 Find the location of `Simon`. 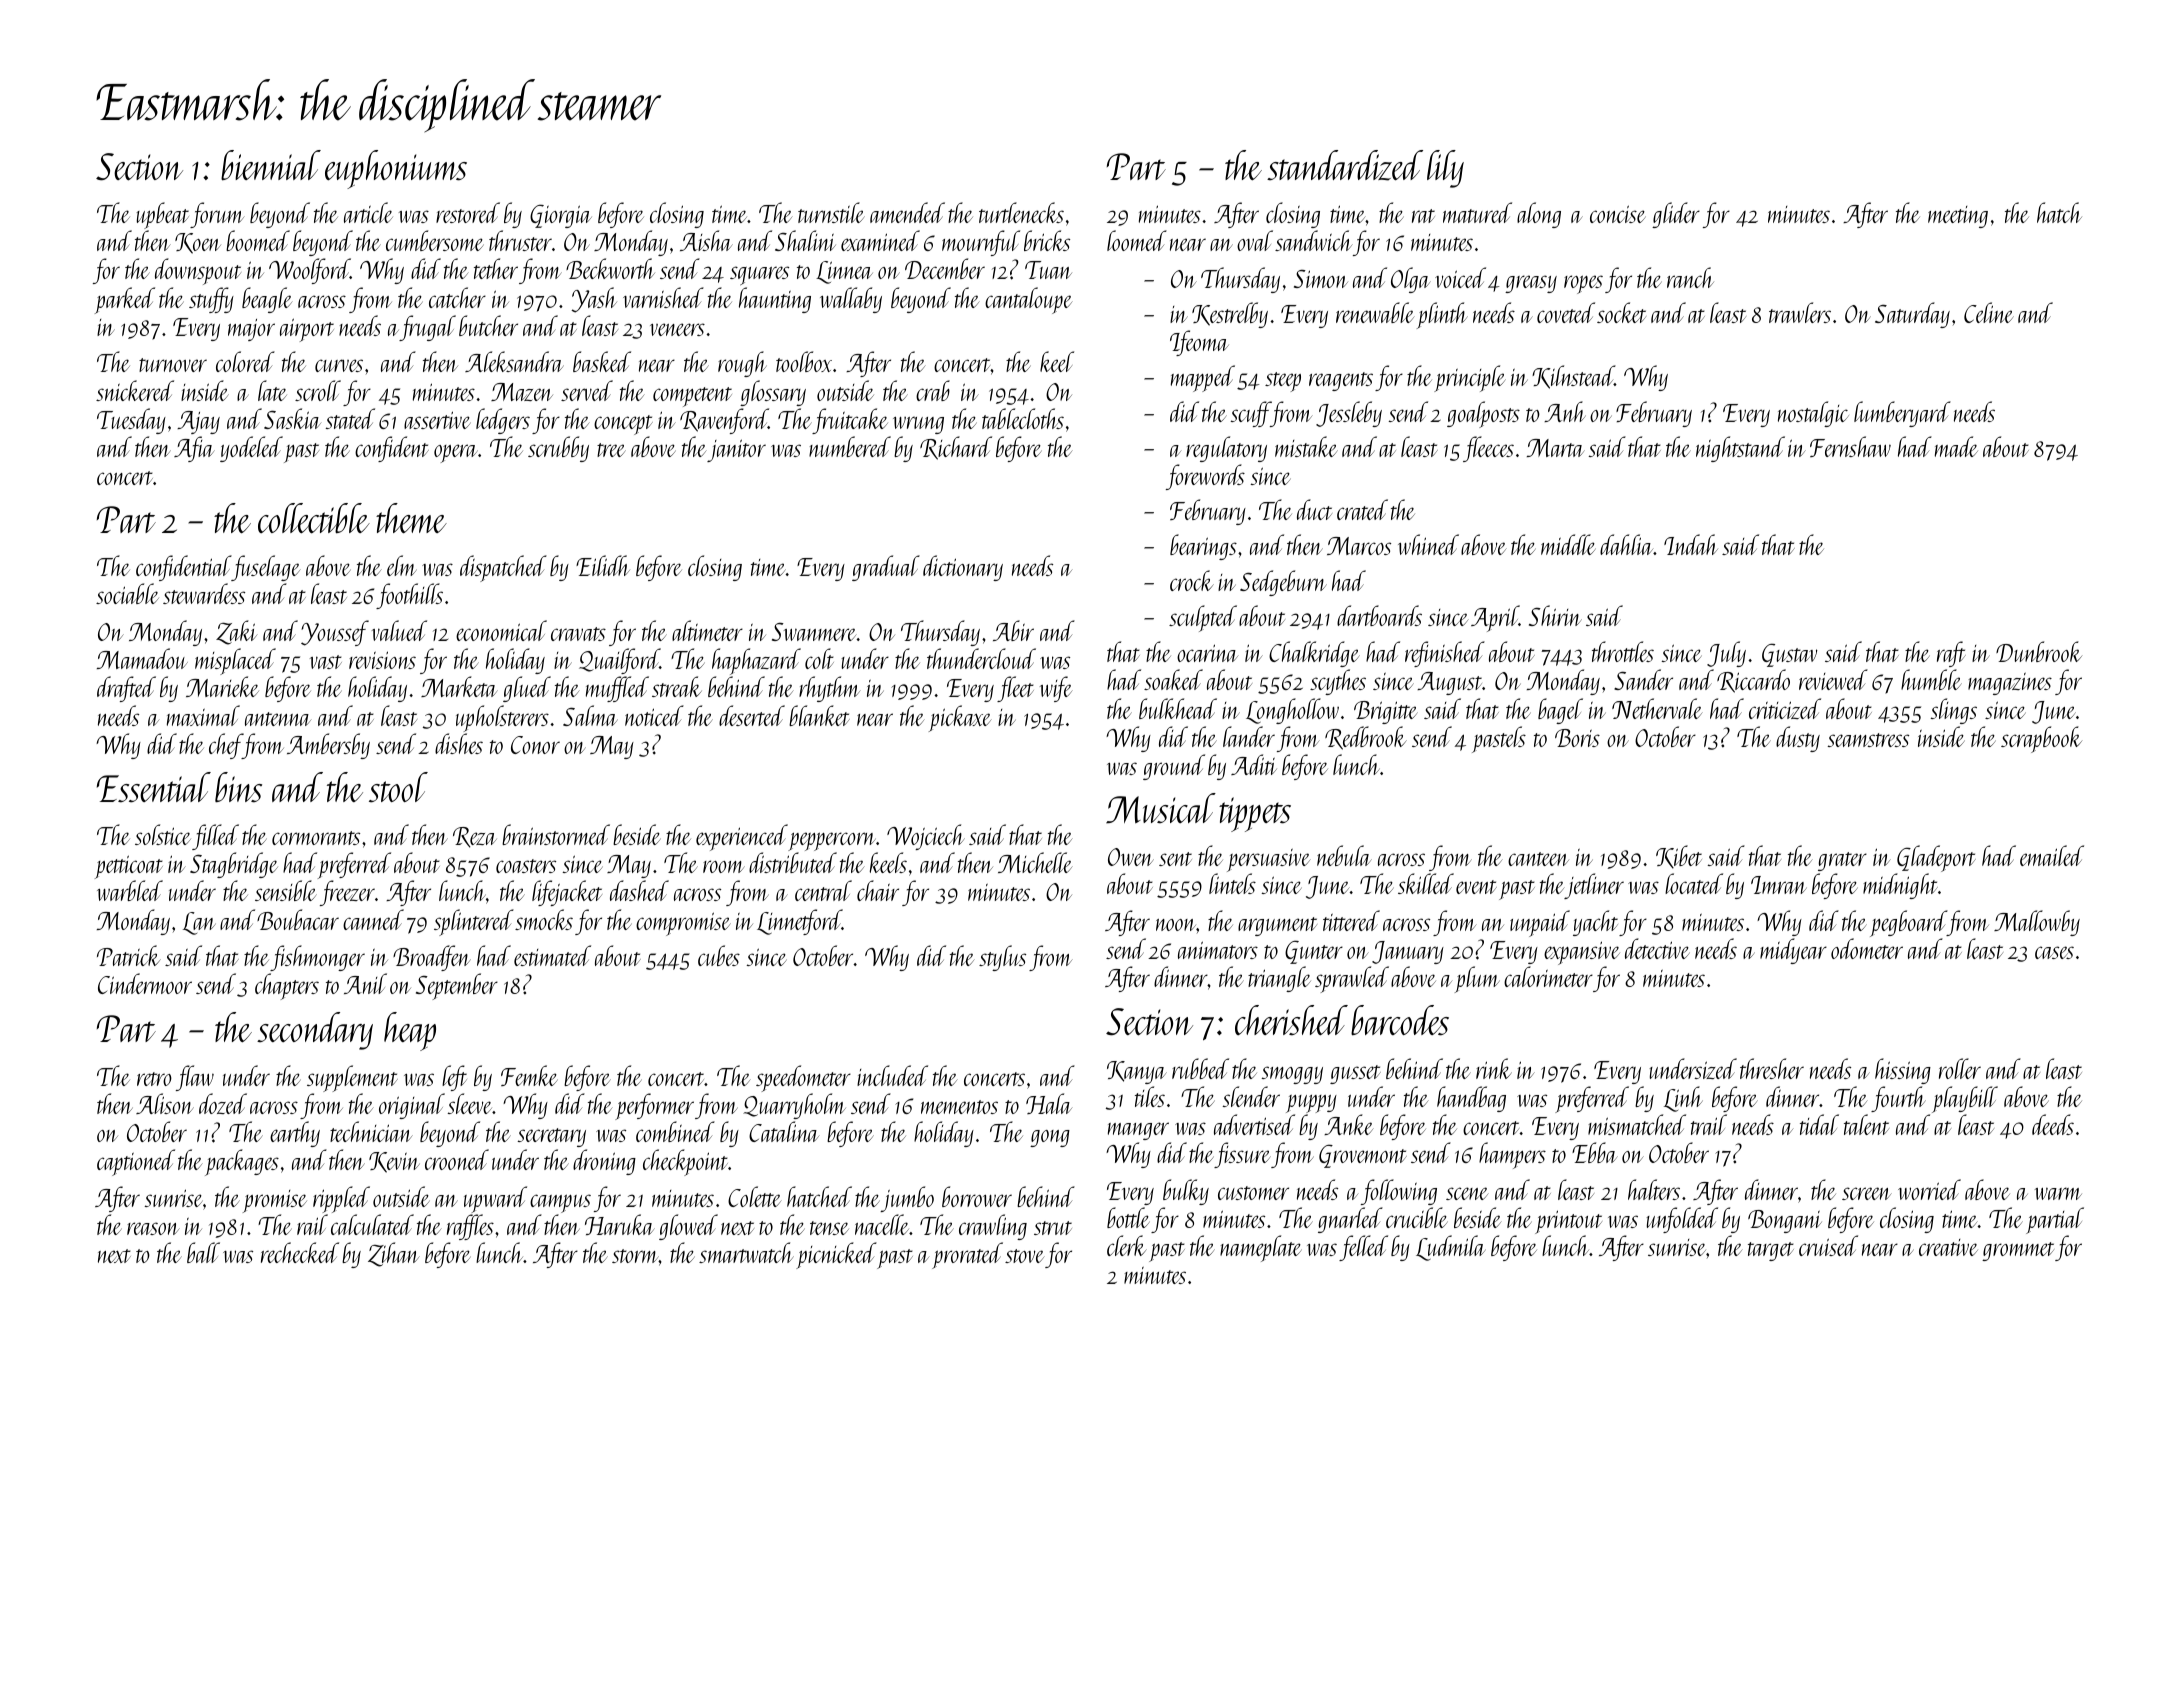

Simon is located at coordinates (1321, 279).
